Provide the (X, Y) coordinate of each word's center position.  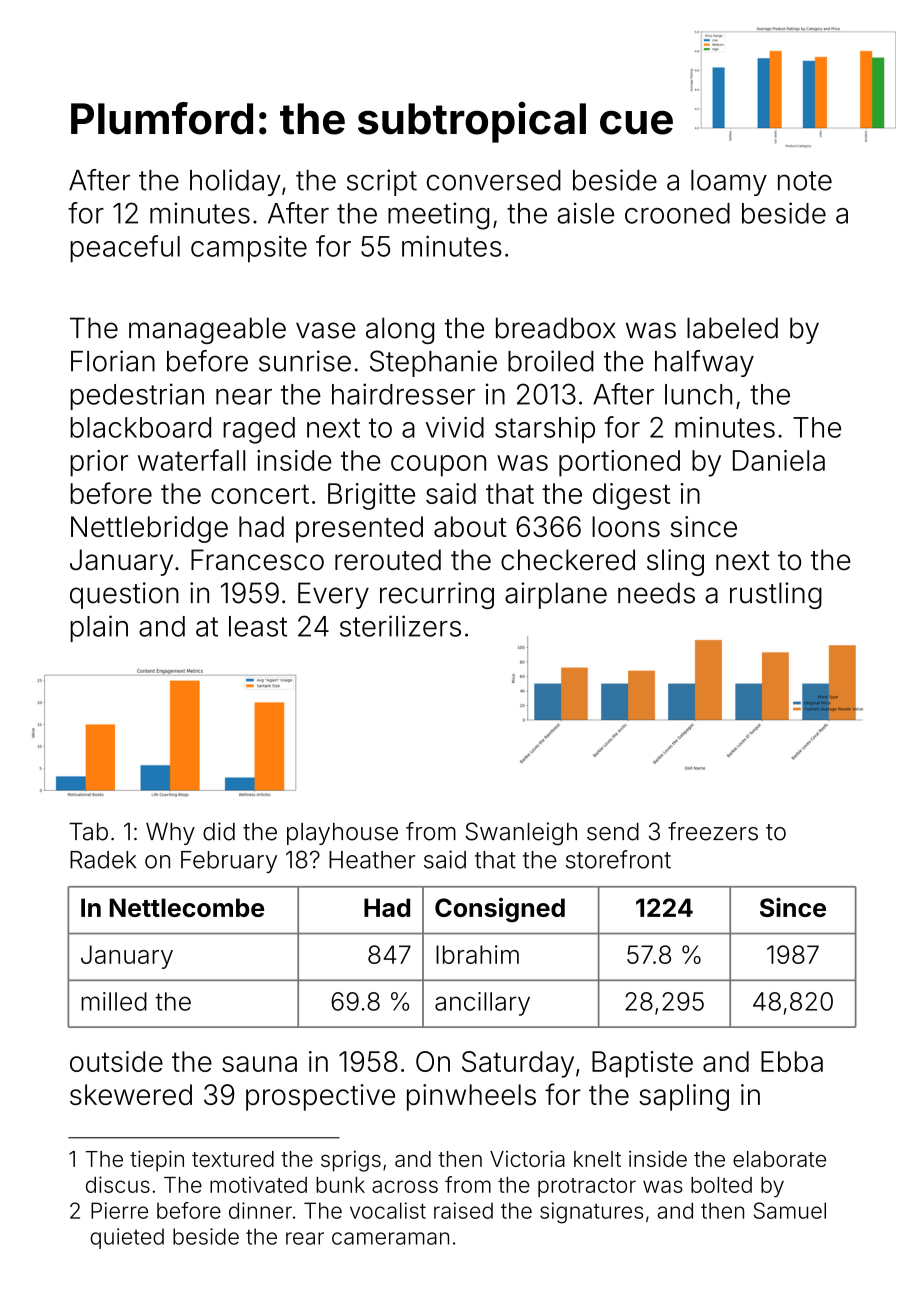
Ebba (792, 1061)
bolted (721, 1185)
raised (463, 1210)
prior (99, 463)
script (382, 182)
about (470, 526)
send (613, 832)
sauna (259, 1064)
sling (675, 562)
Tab (88, 832)
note (805, 181)
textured (233, 1159)
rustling (776, 595)
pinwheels (471, 1097)
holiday (235, 182)
